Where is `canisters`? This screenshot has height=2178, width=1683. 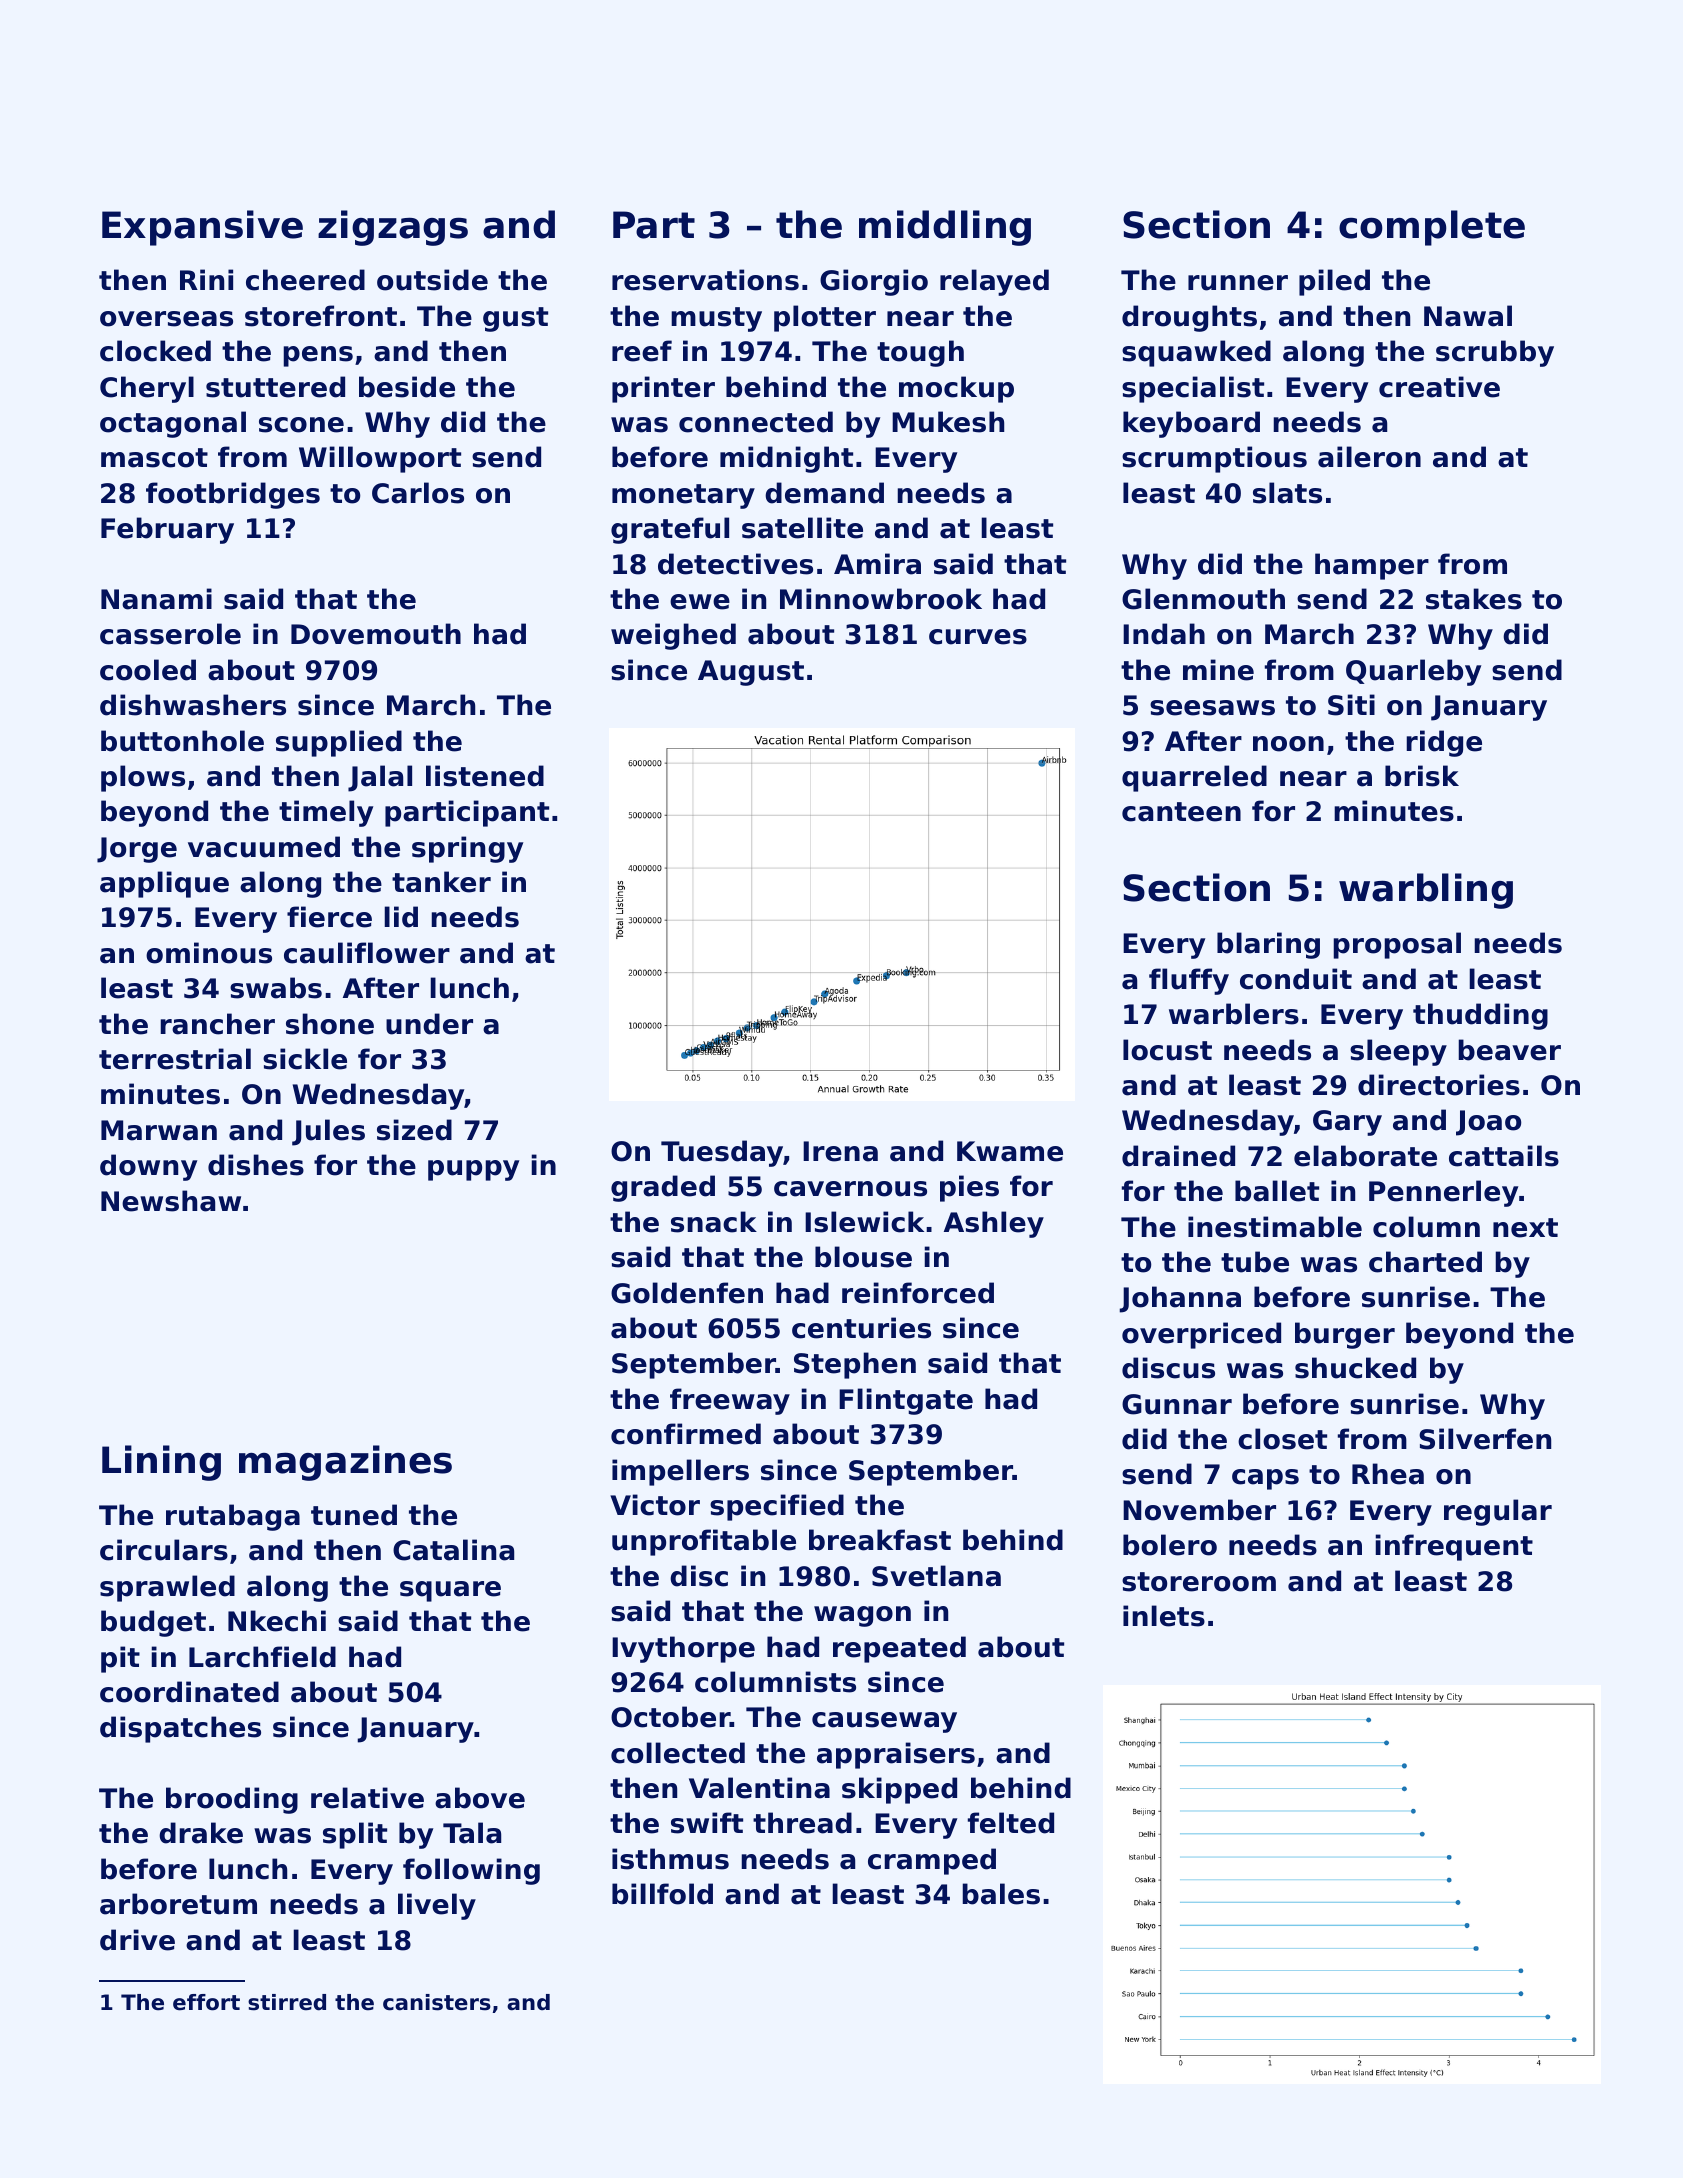
canisters is located at coordinates (437, 2002).
